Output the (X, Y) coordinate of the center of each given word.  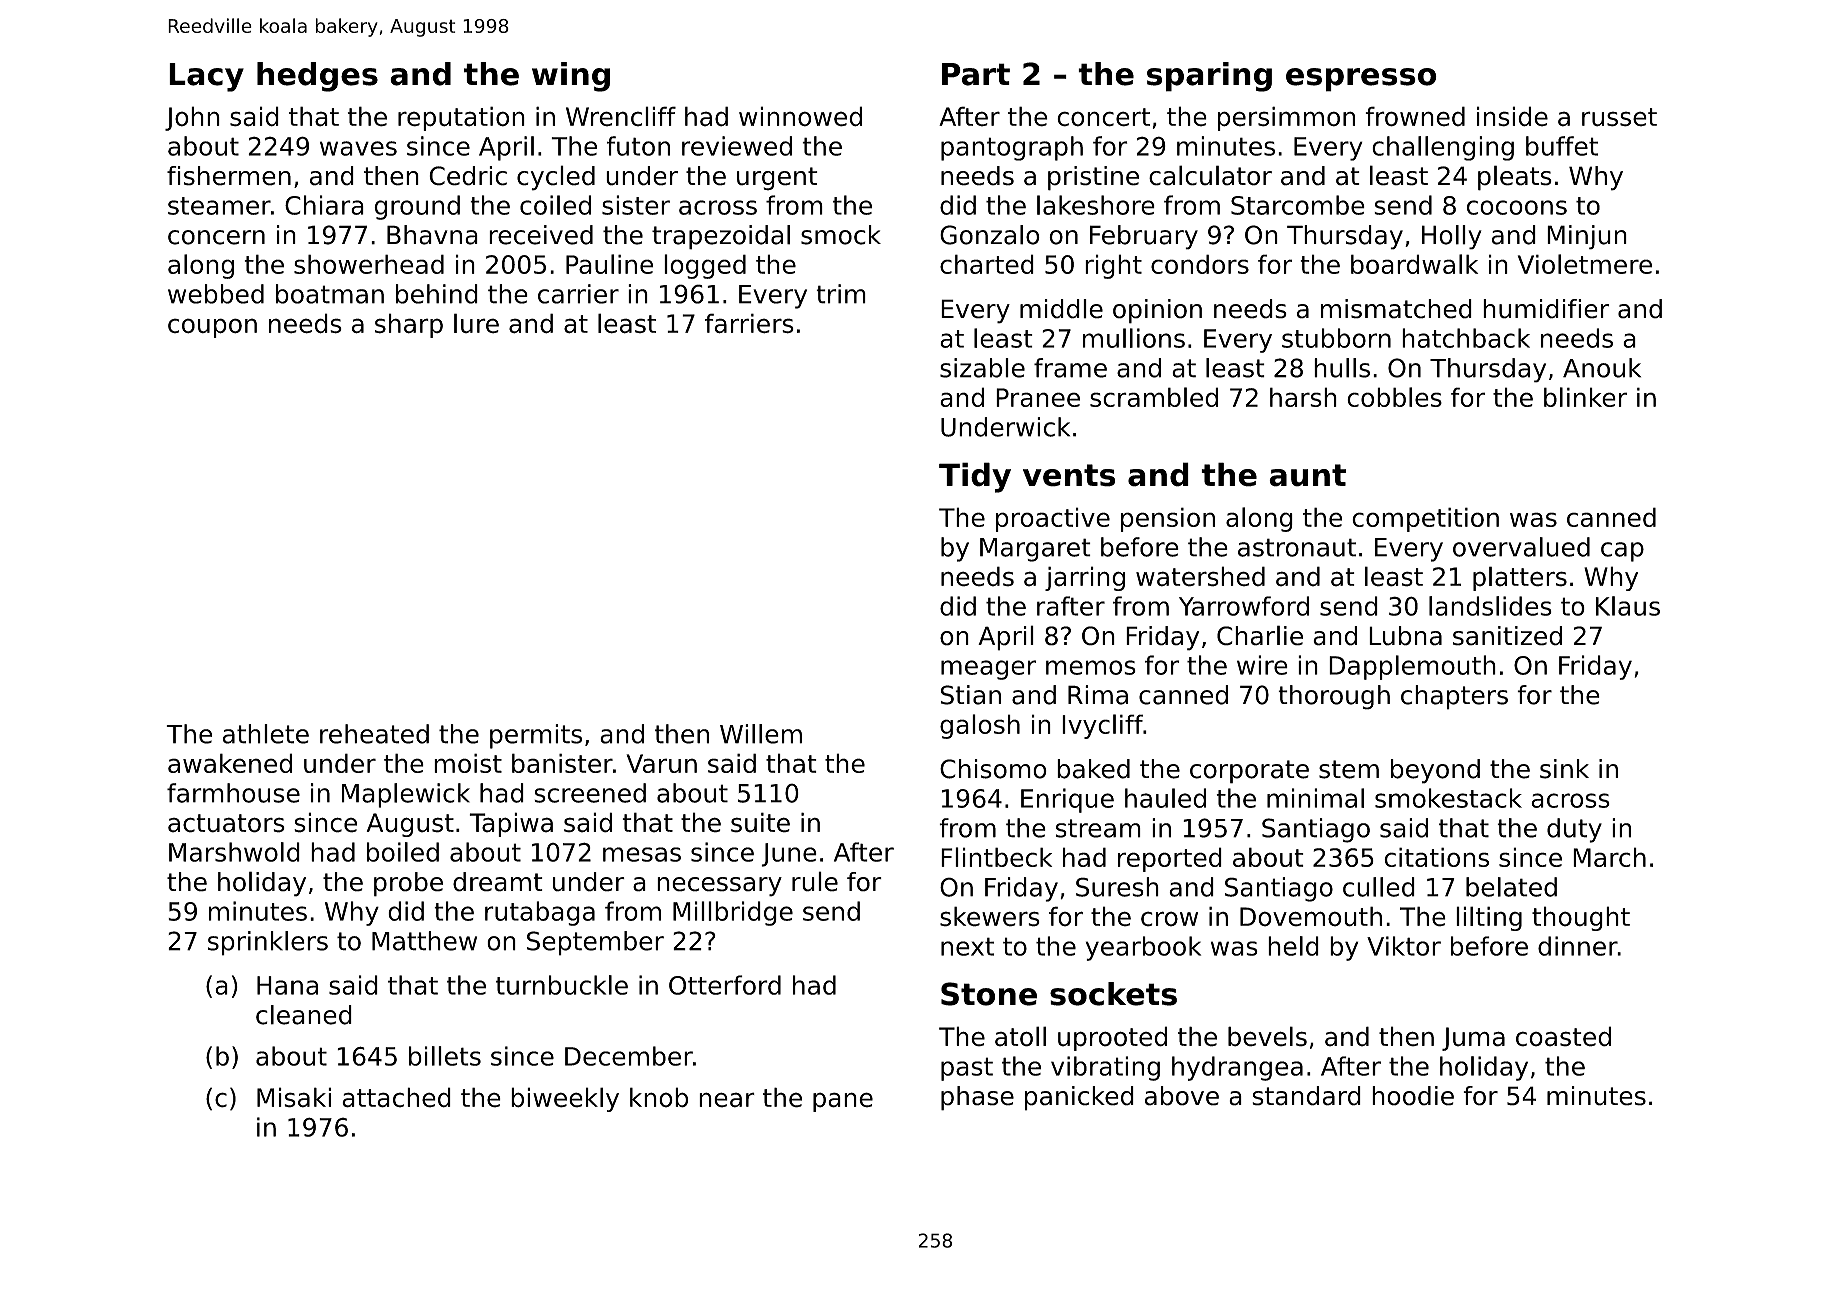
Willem (761, 734)
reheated (374, 734)
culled (1379, 887)
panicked (1079, 1098)
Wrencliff (621, 116)
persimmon (1286, 118)
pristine (1093, 178)
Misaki (294, 1097)
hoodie (1413, 1096)
